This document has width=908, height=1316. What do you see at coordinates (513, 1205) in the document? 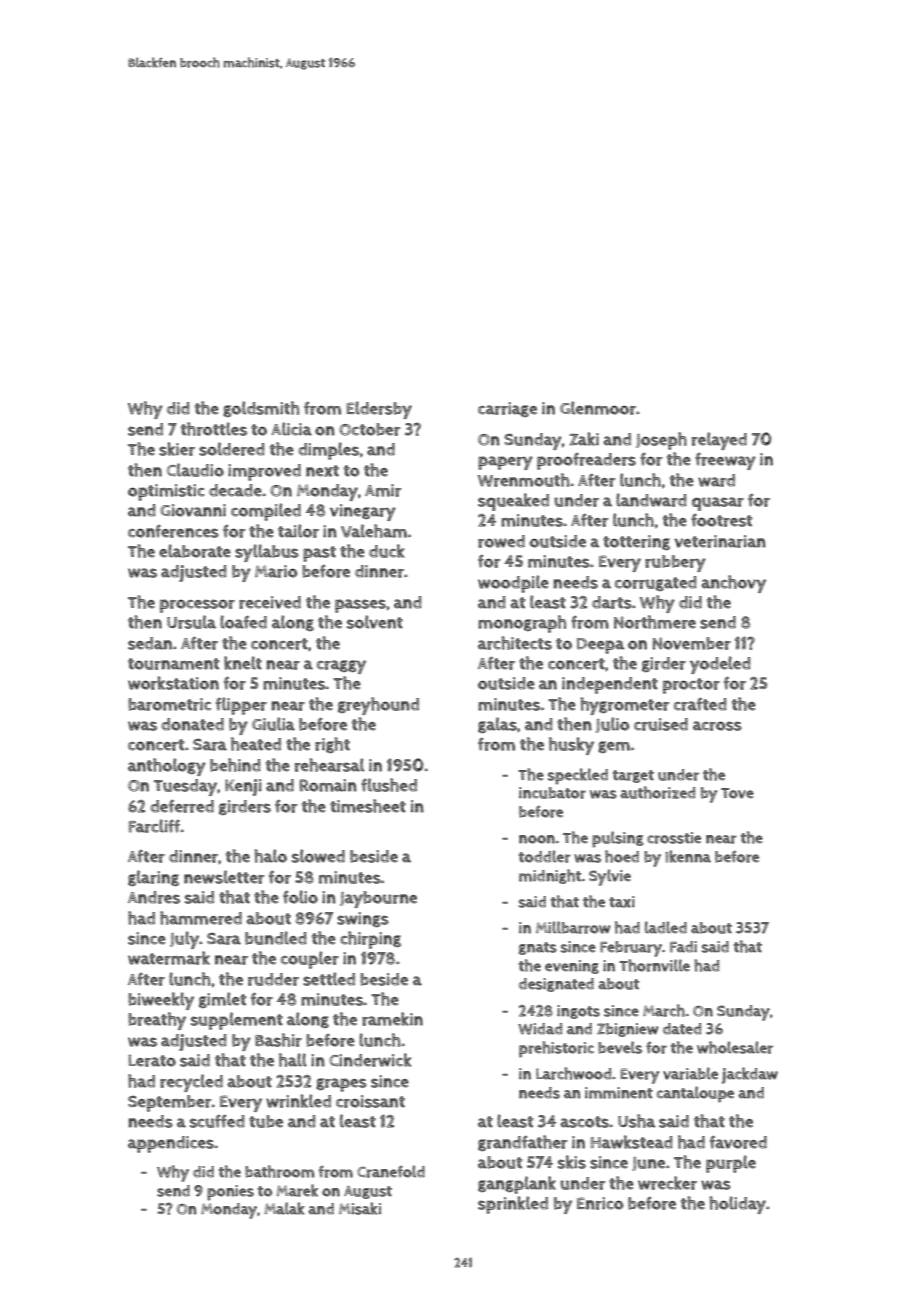
I see `sprinkled` at bounding box center [513, 1205].
